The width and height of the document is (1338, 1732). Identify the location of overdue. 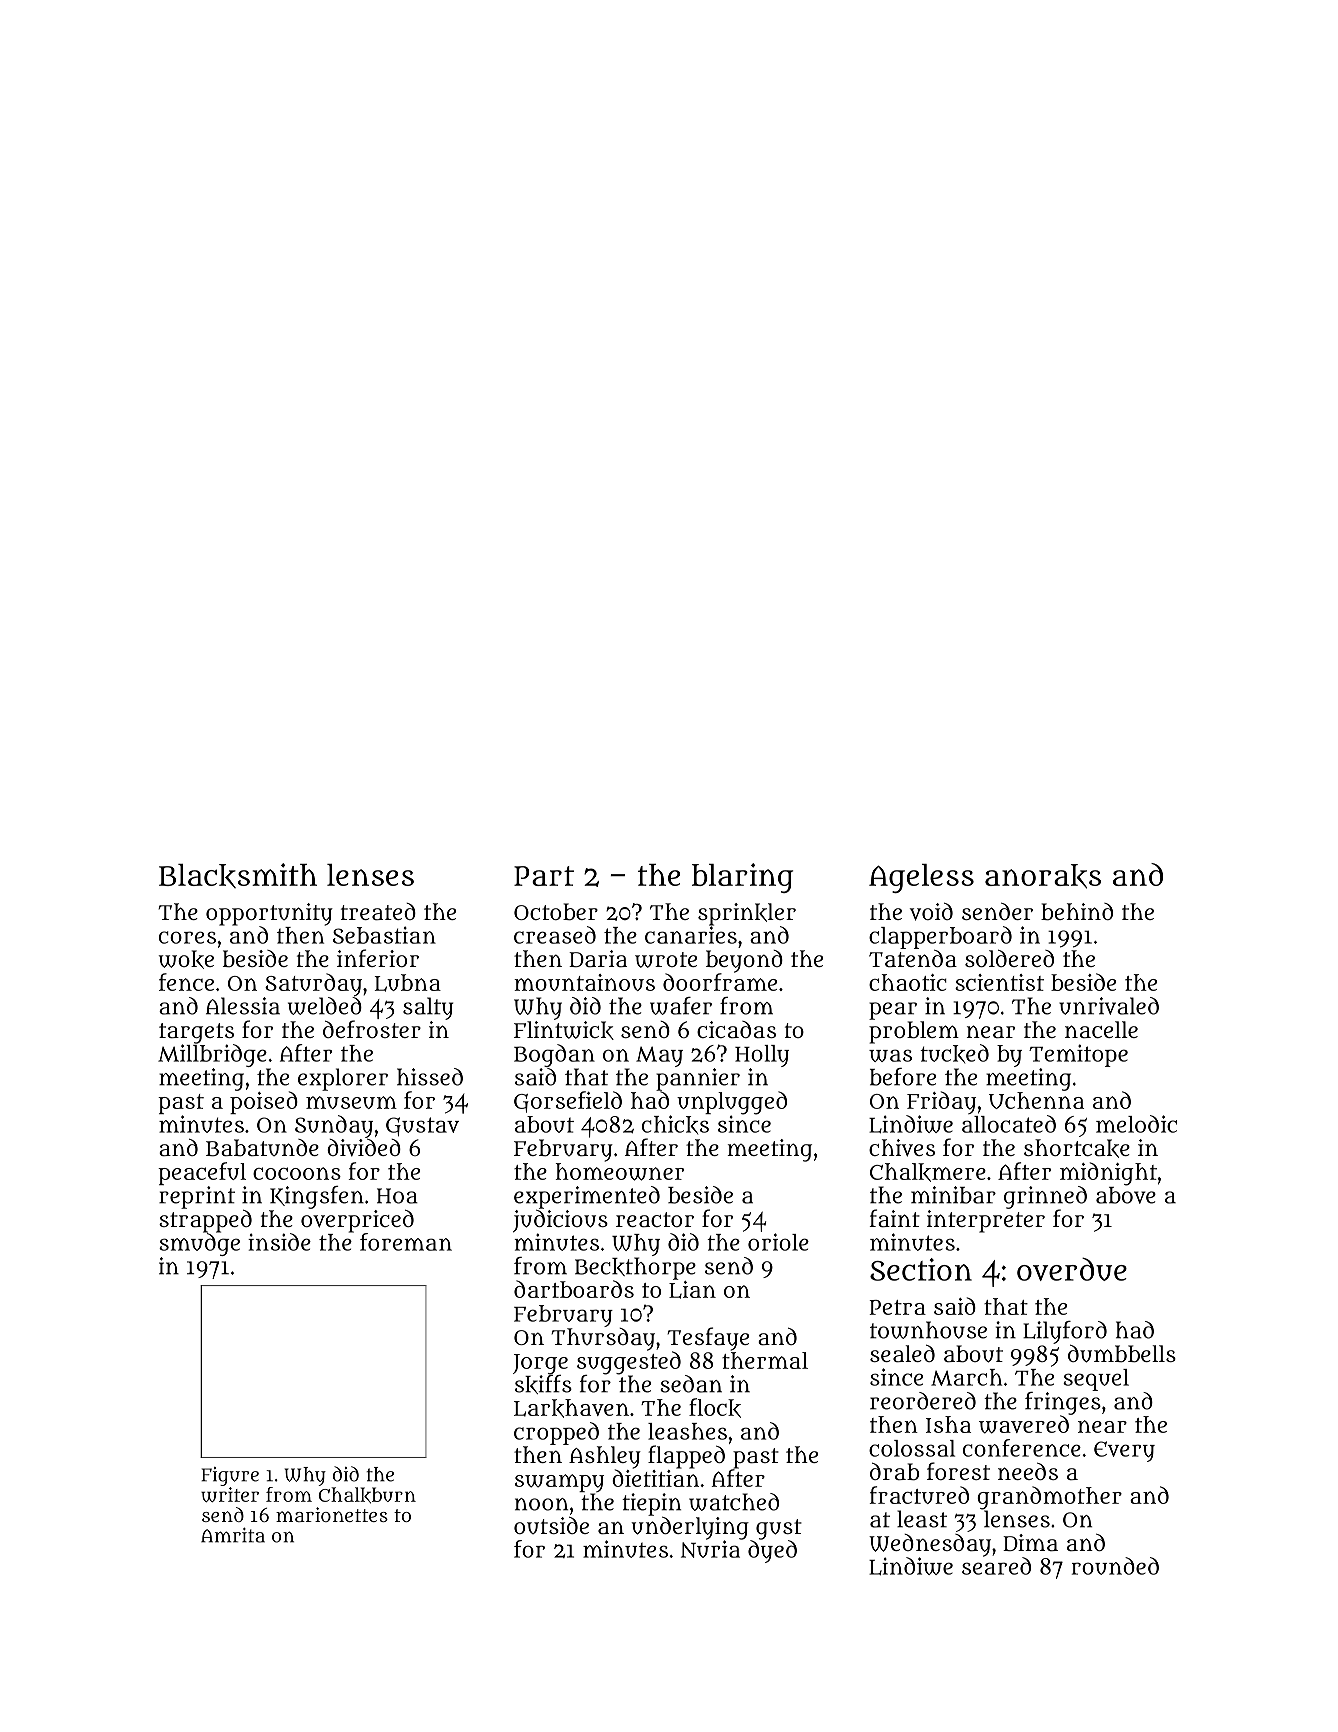
(1072, 1269).
